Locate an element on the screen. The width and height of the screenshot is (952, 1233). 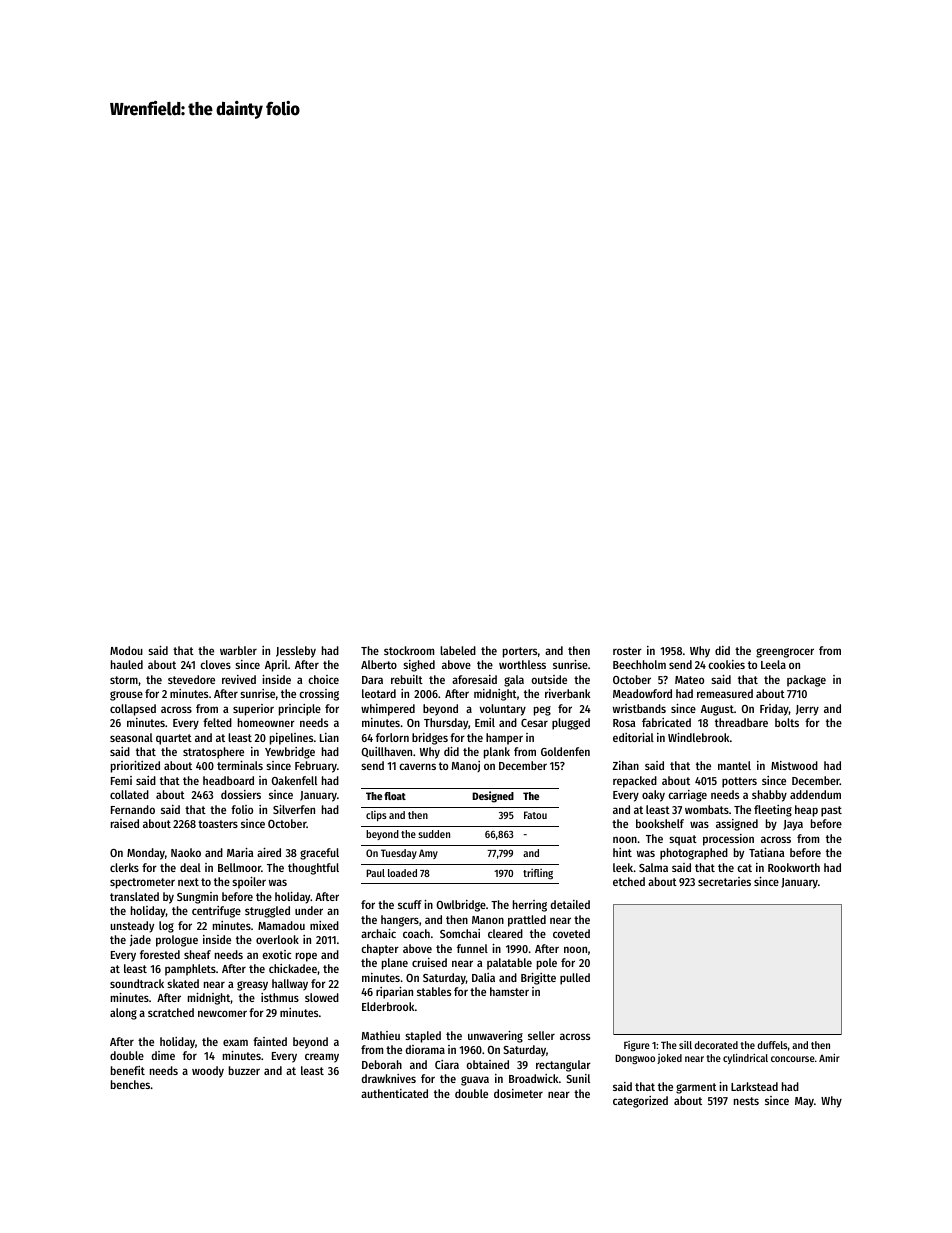
Sungmin is located at coordinates (197, 898).
